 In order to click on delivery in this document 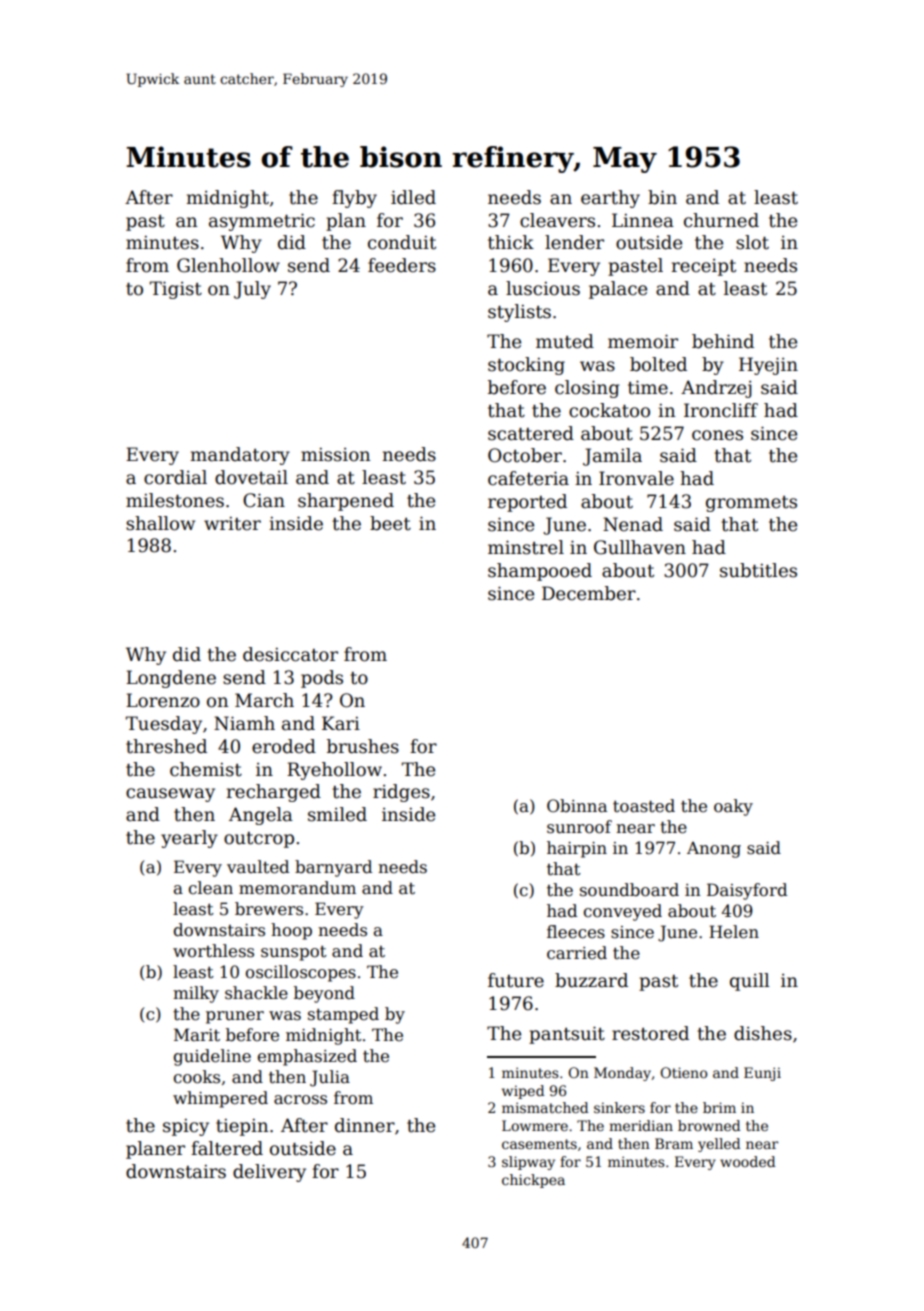, I will do `click(269, 1173)`.
